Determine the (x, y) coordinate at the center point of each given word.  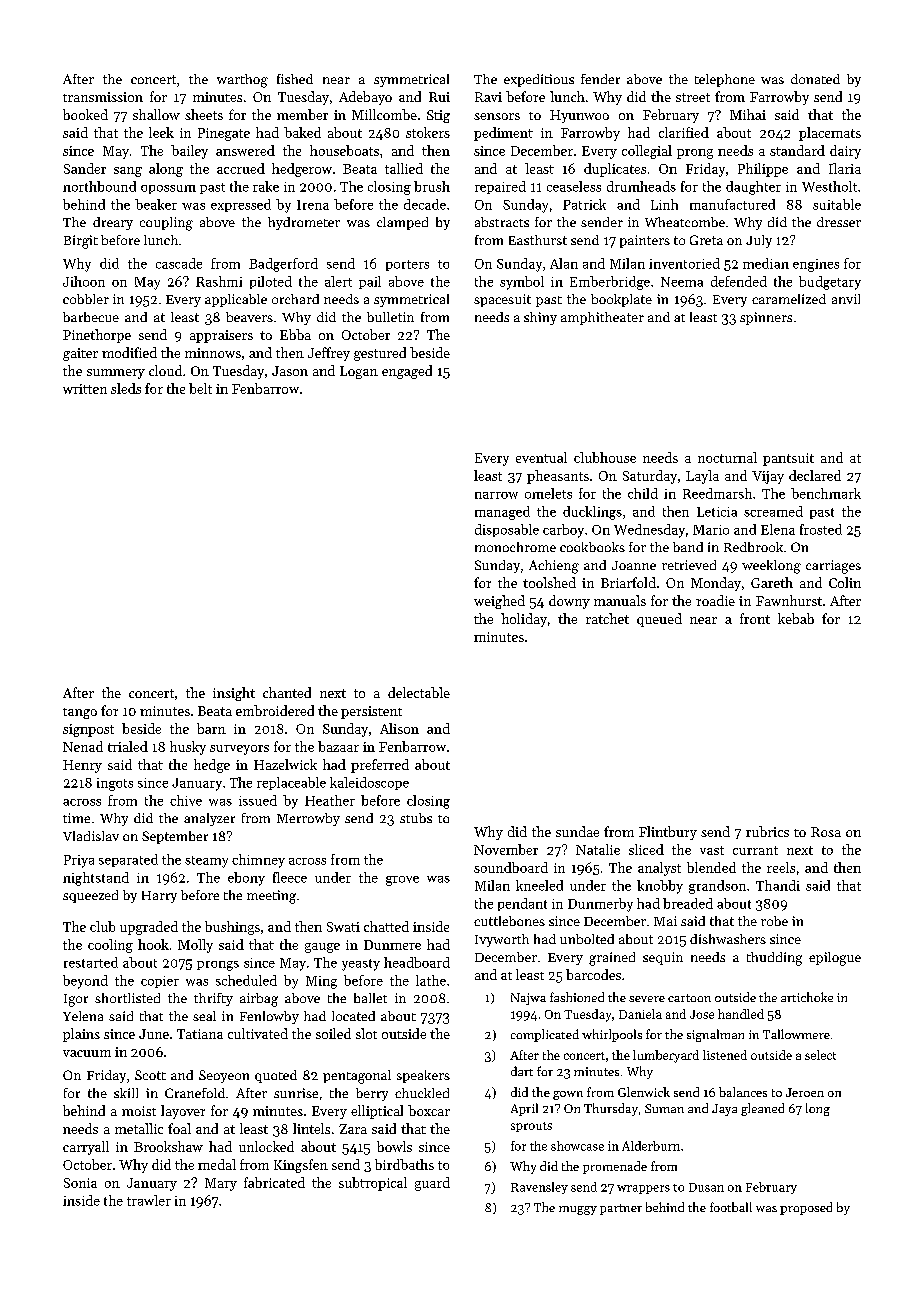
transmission (103, 97)
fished (295, 79)
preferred (380, 766)
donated (815, 79)
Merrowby (308, 819)
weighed (499, 602)
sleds (126, 388)
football (731, 1207)
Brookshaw (168, 1146)
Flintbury (668, 833)
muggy (578, 1210)
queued (659, 620)
